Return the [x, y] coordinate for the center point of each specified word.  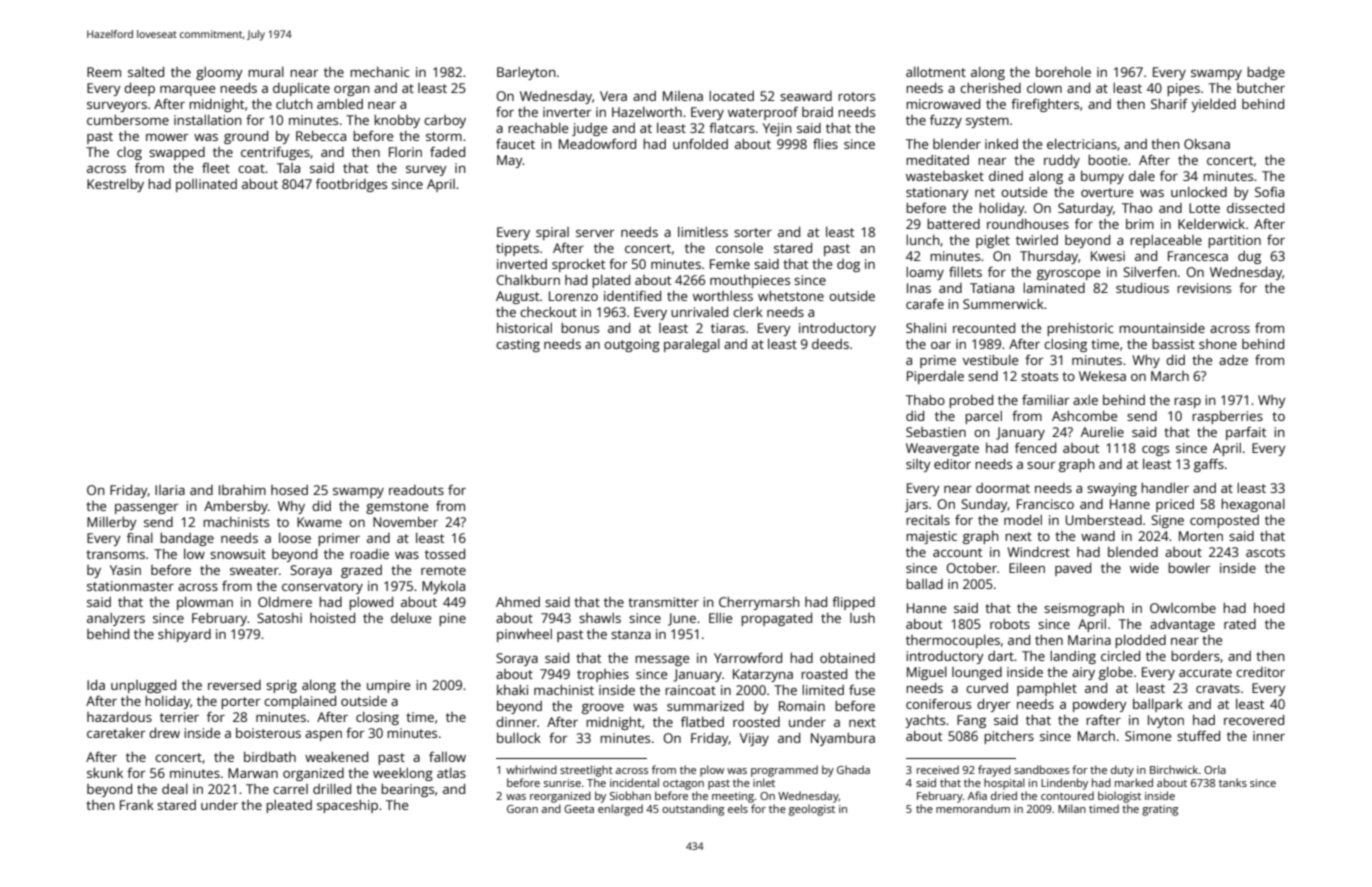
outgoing [632, 345]
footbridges [351, 185]
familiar [1045, 399]
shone [1218, 344]
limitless [703, 232]
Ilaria [170, 490]
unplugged [143, 686]
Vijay [754, 739]
